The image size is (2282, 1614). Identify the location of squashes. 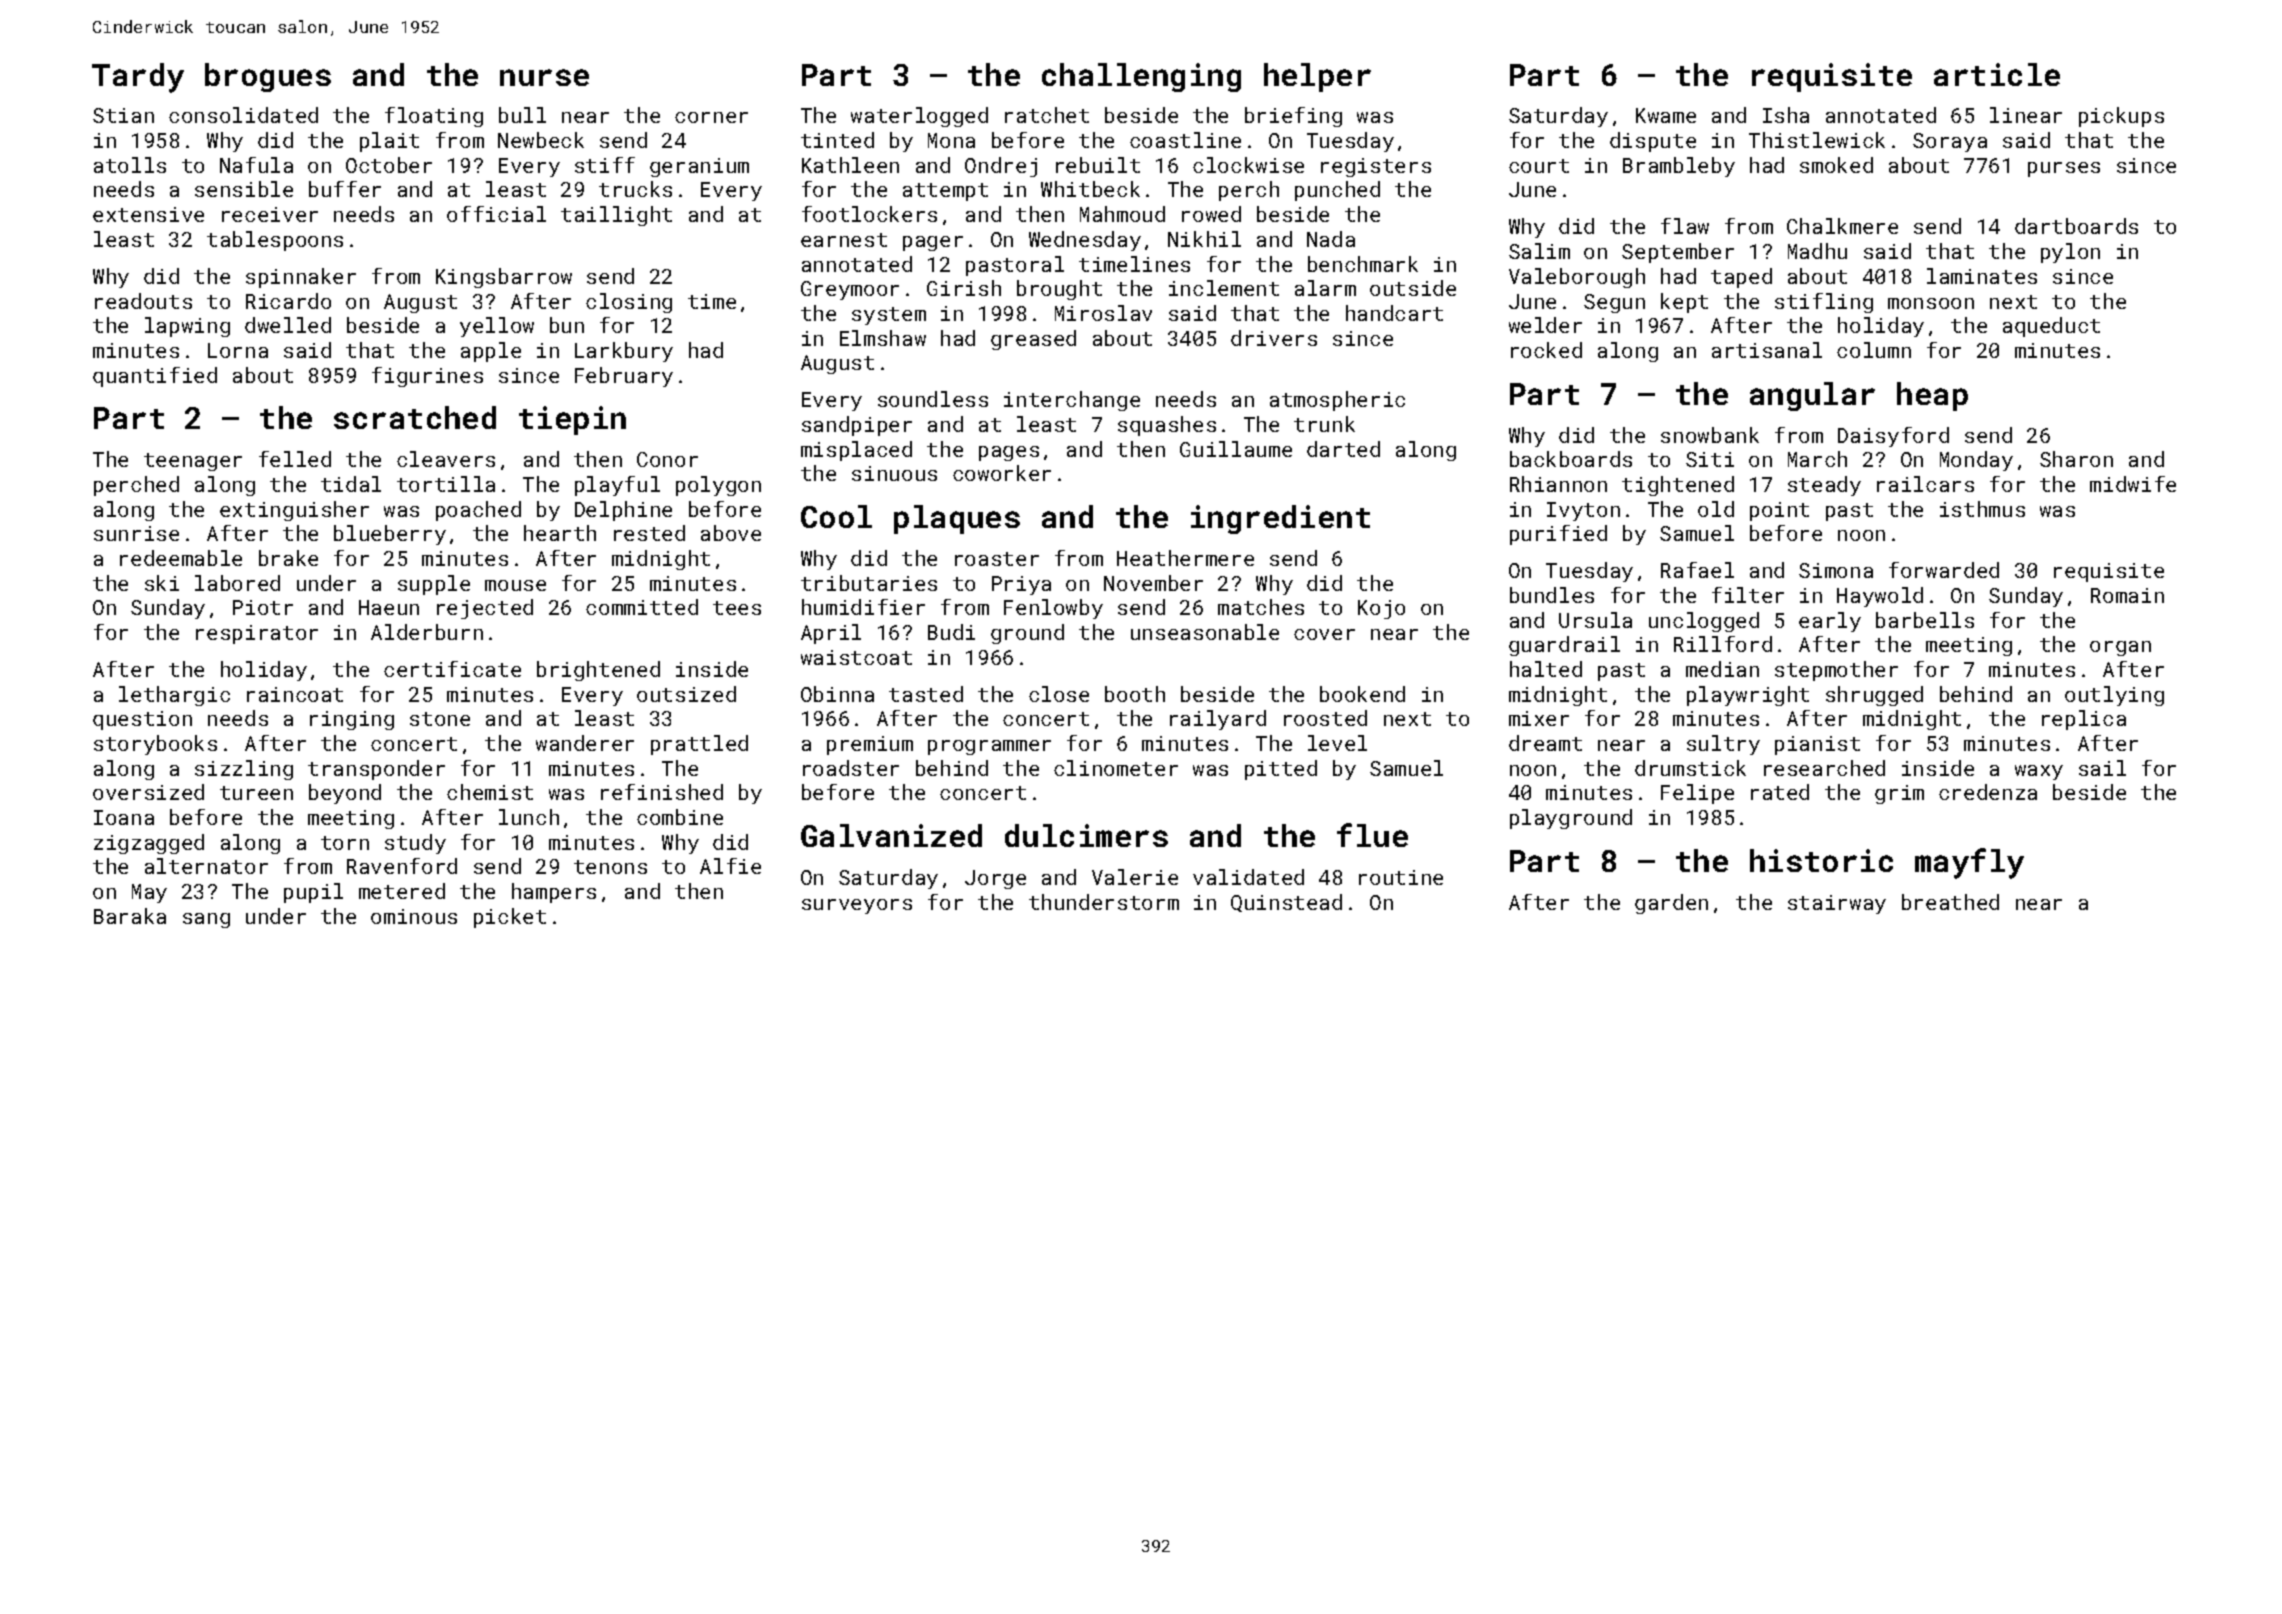
(1167, 426).
